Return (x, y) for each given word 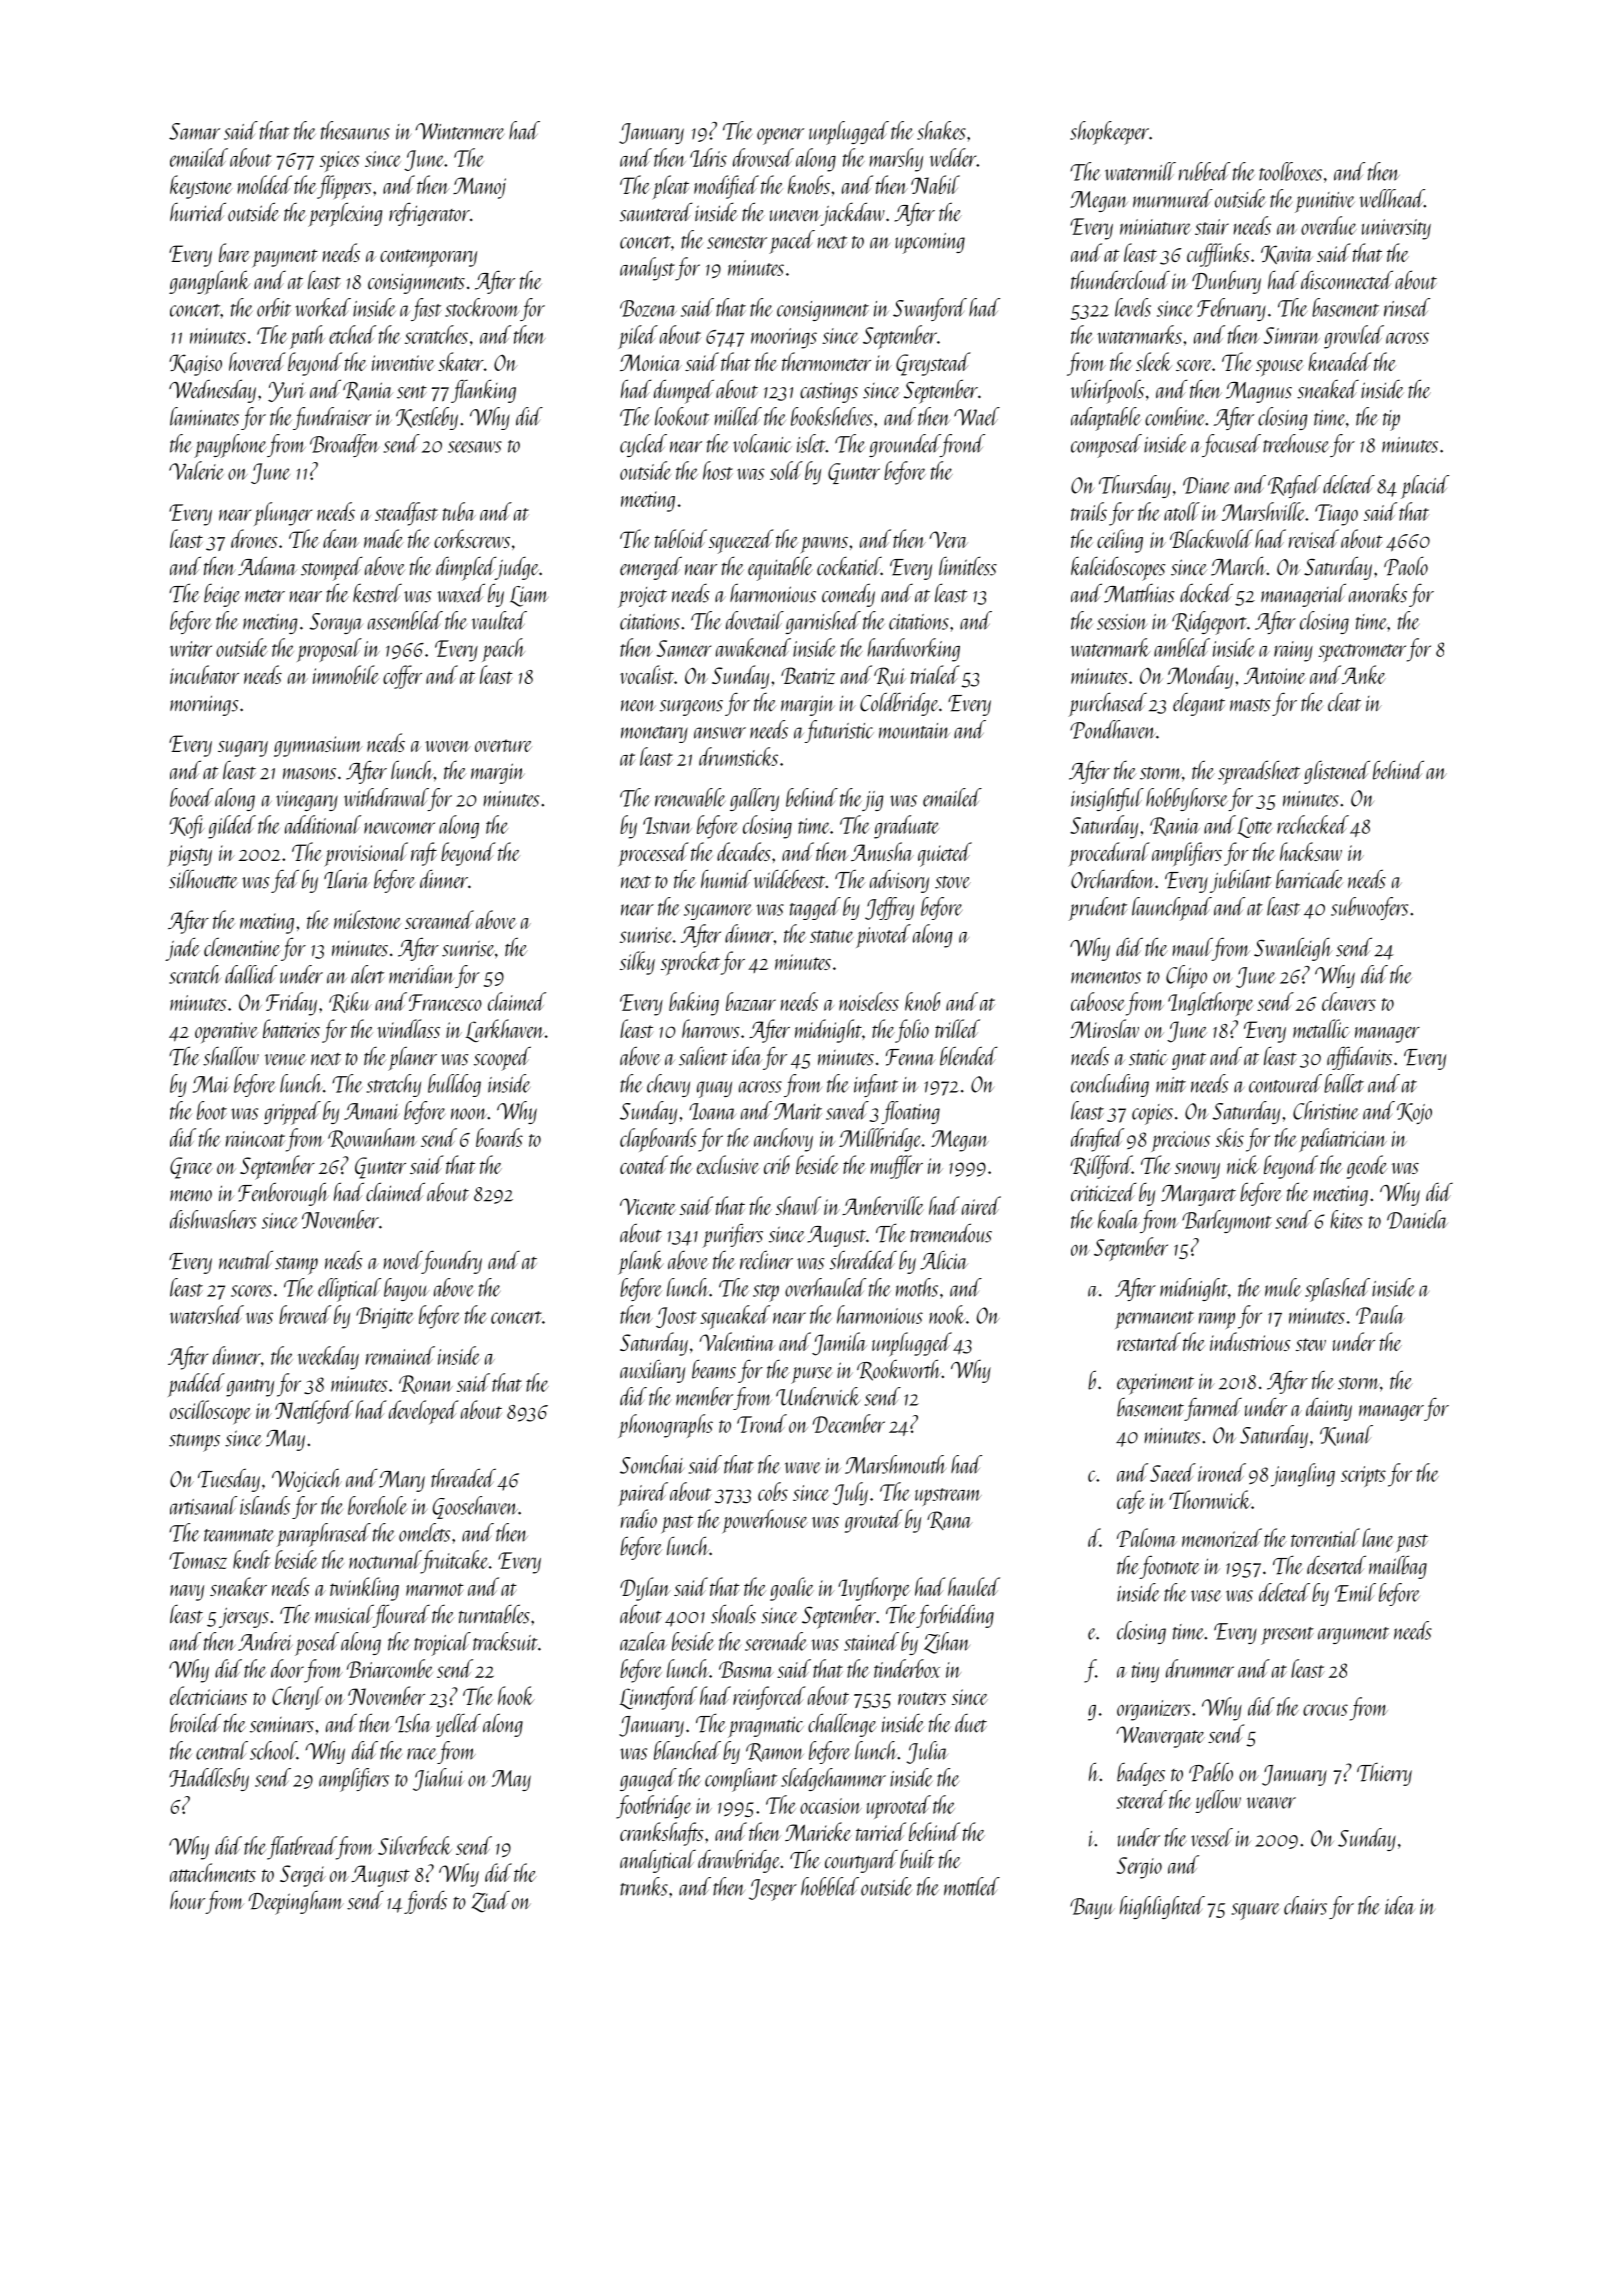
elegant (1199, 704)
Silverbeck (415, 1845)
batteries (291, 1028)
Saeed (1173, 1472)
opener (780, 136)
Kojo (1414, 1113)
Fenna (911, 1057)
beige (222, 595)
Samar (194, 131)
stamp (296, 1266)
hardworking (914, 650)
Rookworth (899, 1370)
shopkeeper (1109, 133)
